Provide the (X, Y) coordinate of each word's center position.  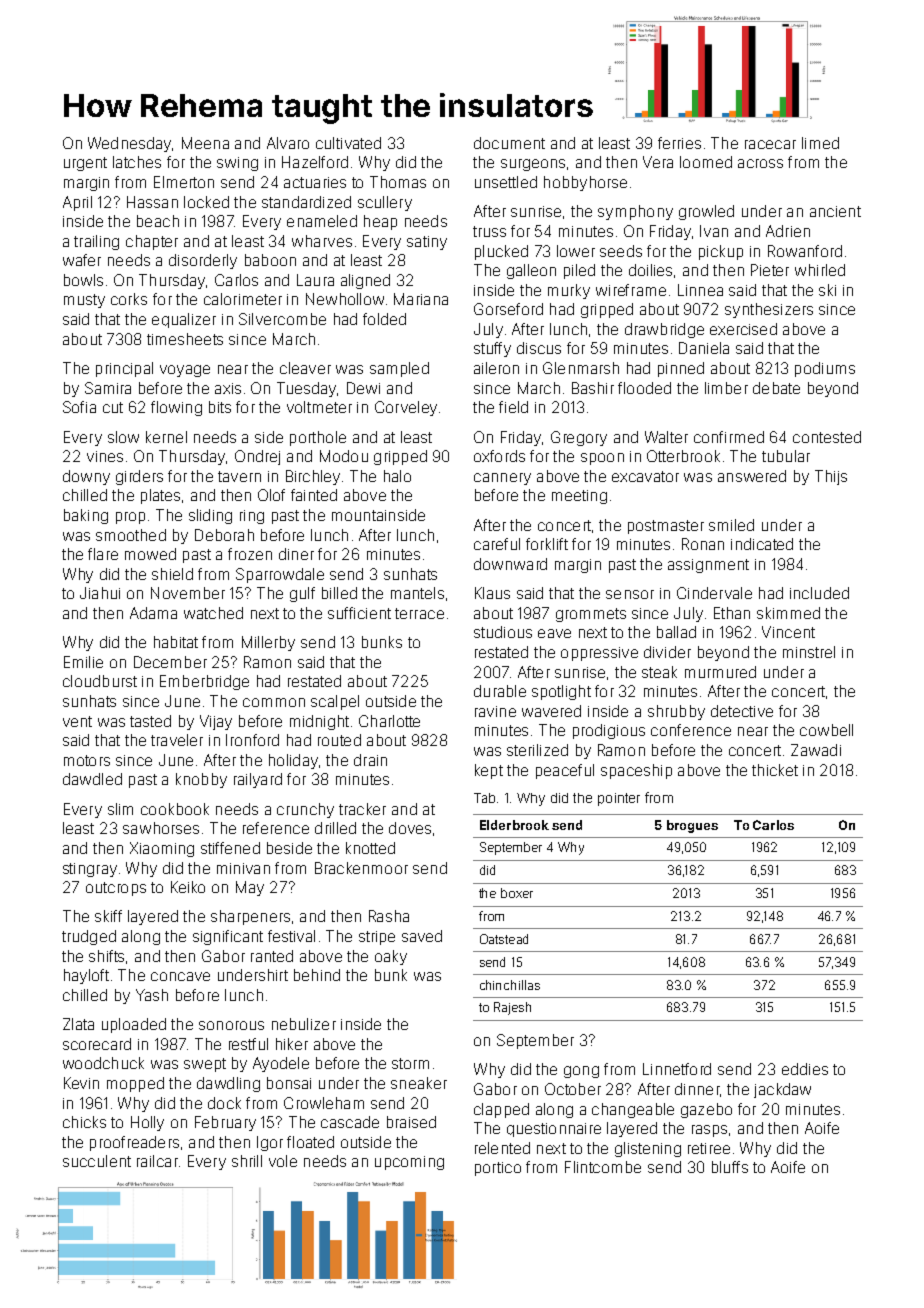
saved (422, 936)
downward (510, 564)
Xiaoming (162, 849)
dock (224, 1103)
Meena (205, 143)
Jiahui (100, 593)
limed (820, 143)
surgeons (533, 165)
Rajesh (512, 1008)
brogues (692, 826)
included (819, 593)
